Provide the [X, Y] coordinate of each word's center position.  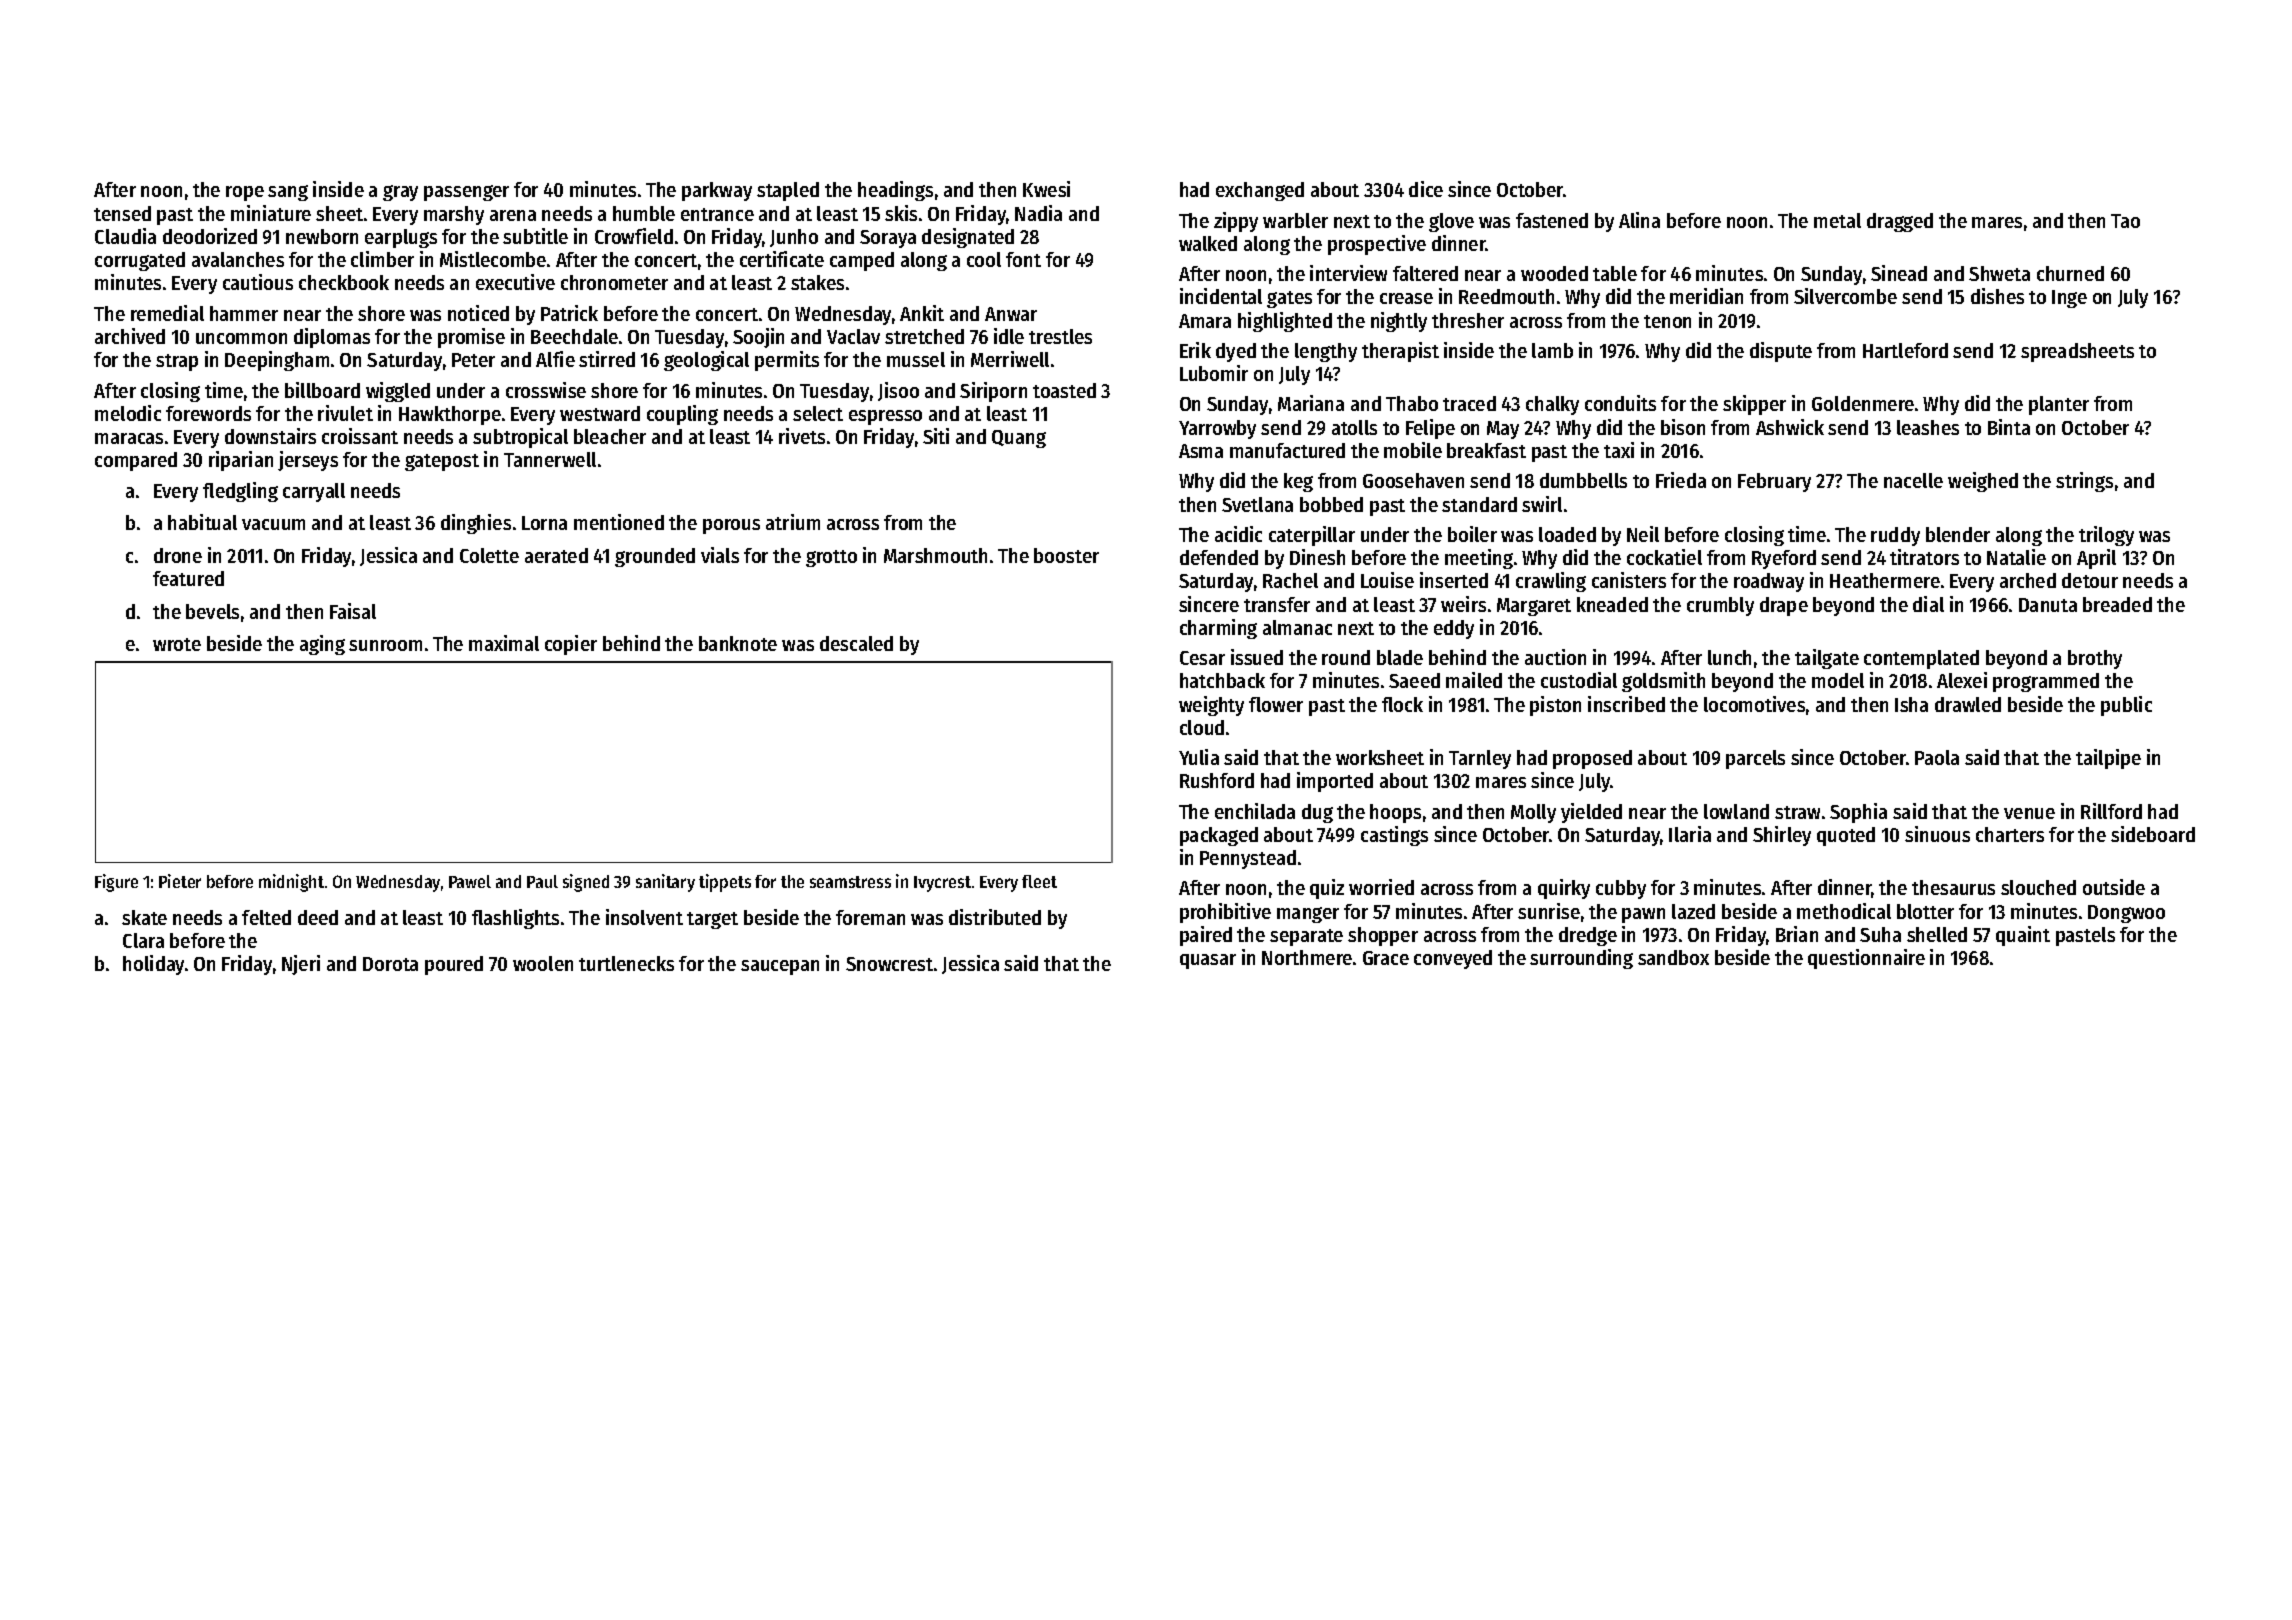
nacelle [1913, 480]
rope [245, 193]
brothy [2095, 659]
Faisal [353, 611]
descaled [856, 643]
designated [968, 238]
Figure [116, 883]
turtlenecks [626, 963]
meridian [1706, 296]
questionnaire [1866, 959]
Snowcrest [889, 964]
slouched [2038, 887]
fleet [1039, 881]
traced [1469, 403]
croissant [360, 436]
